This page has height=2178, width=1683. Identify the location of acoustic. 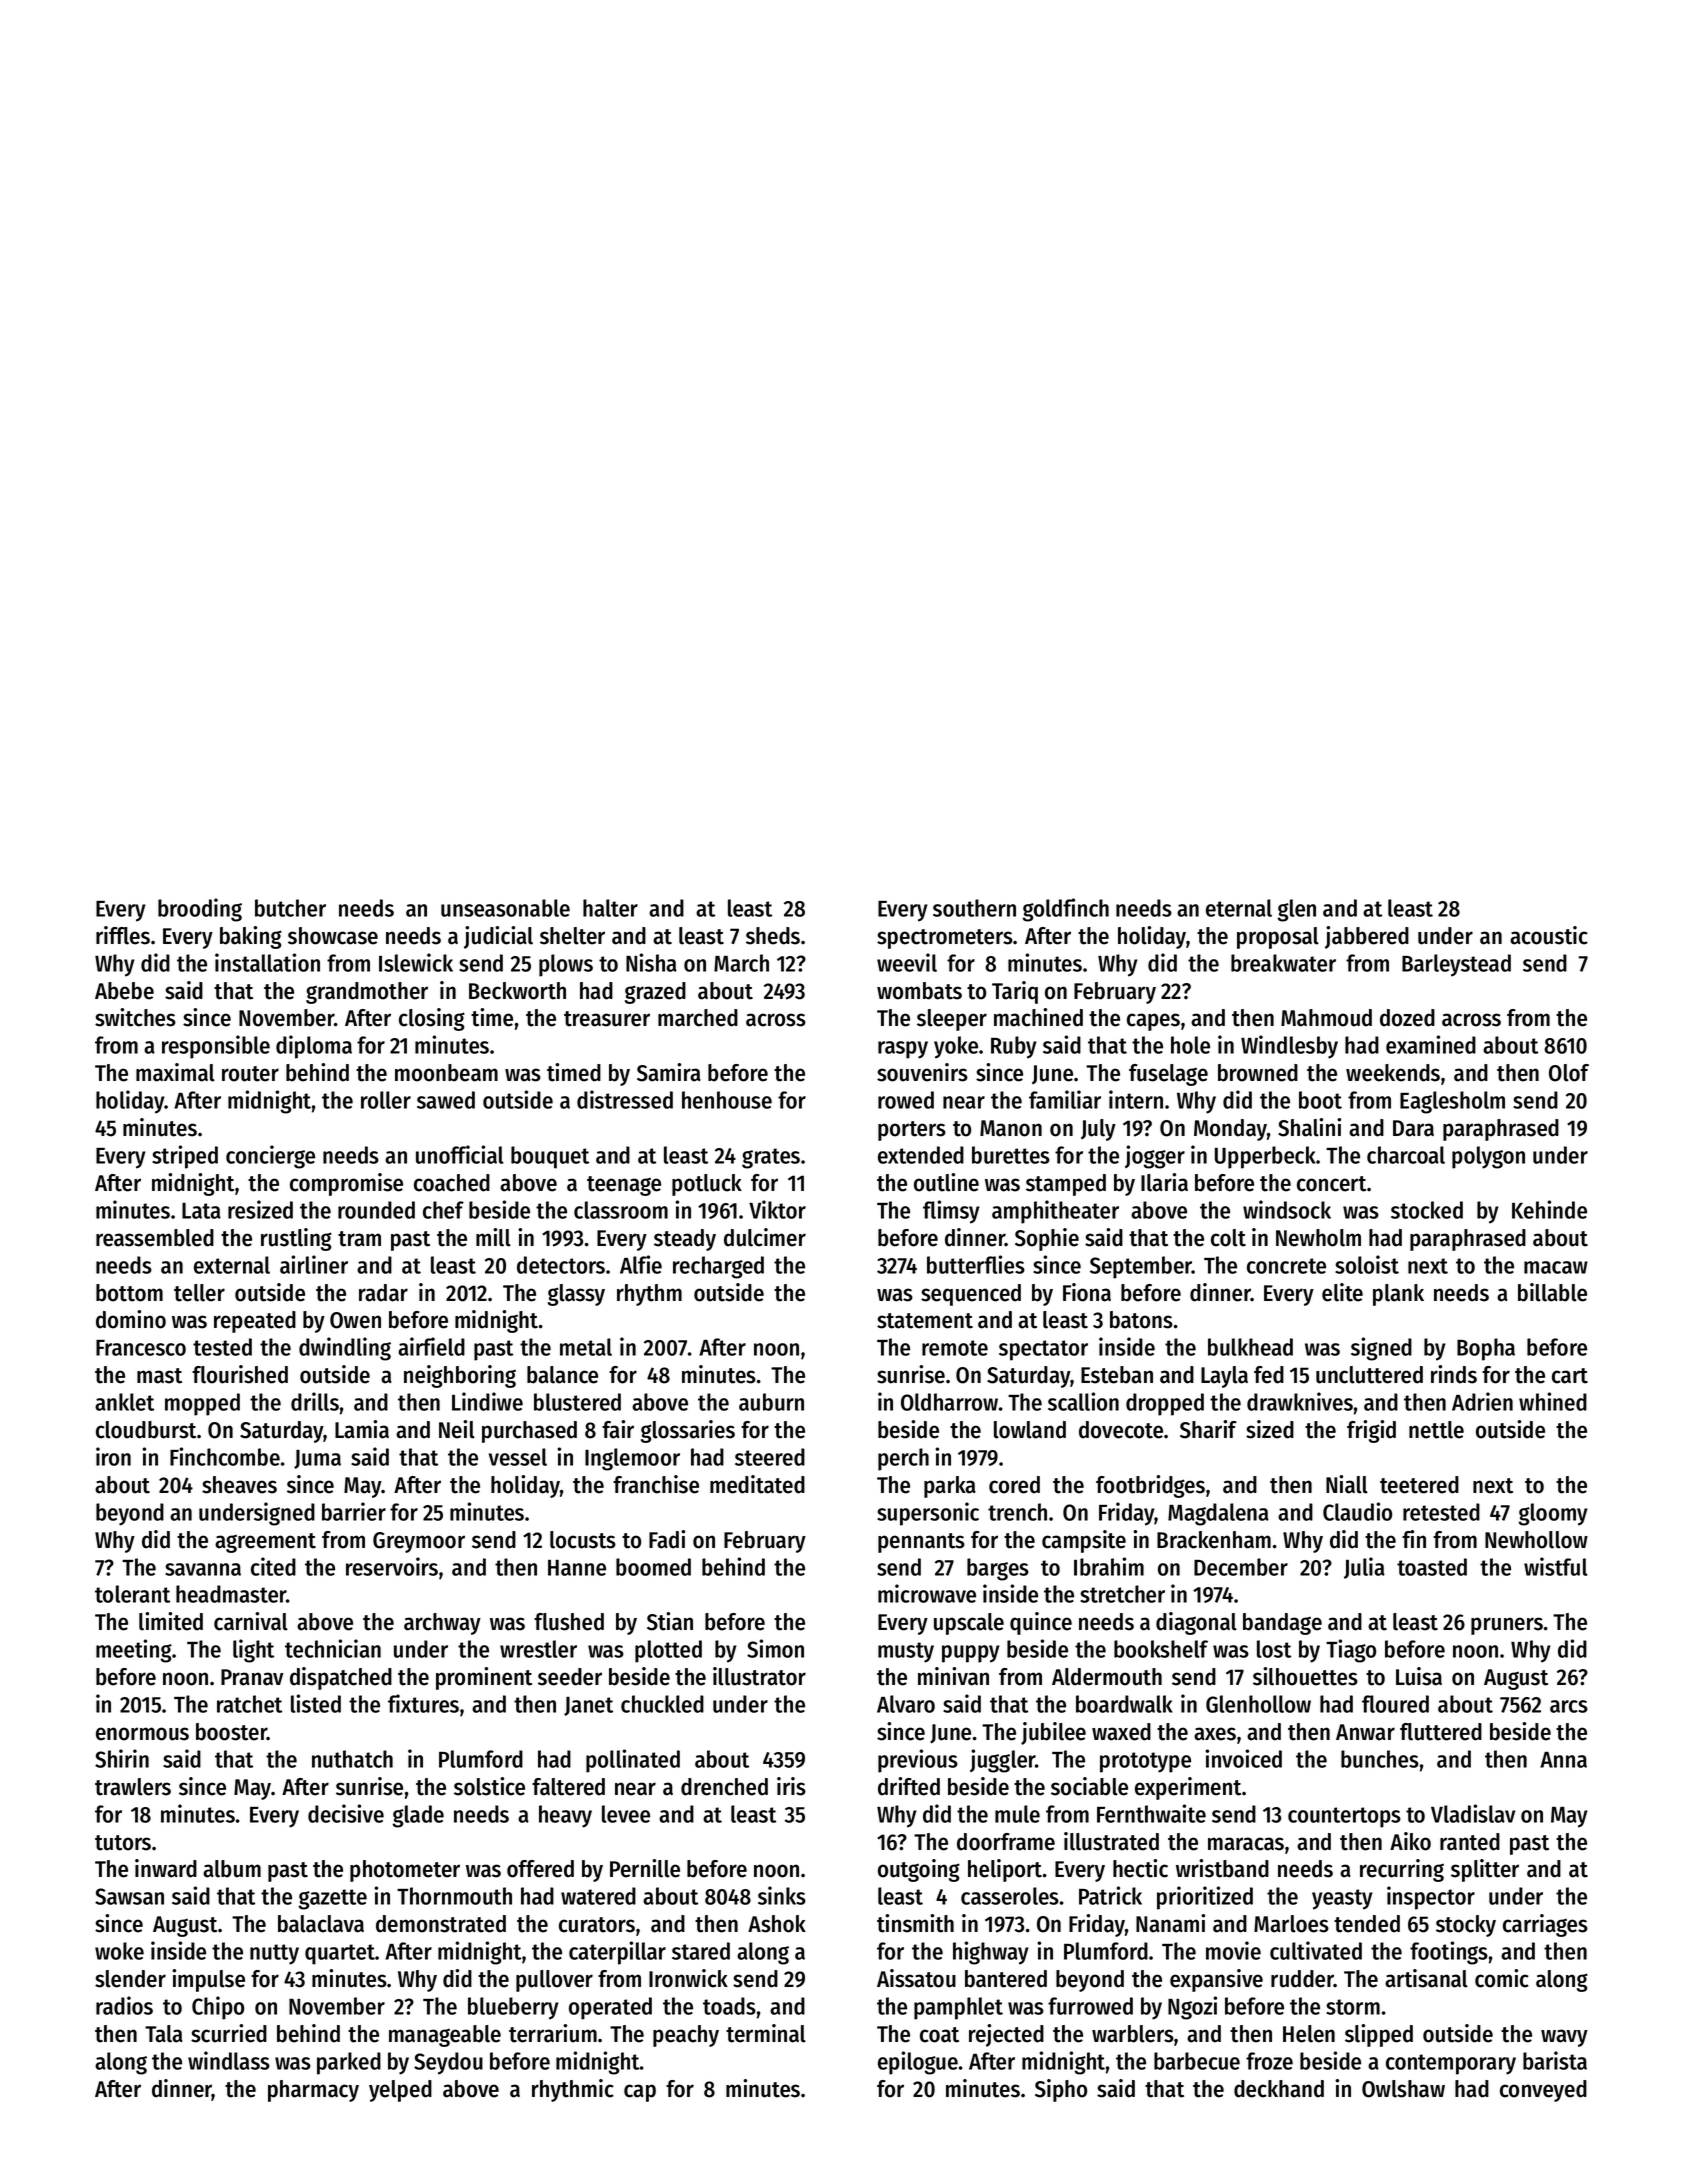
(1549, 935).
